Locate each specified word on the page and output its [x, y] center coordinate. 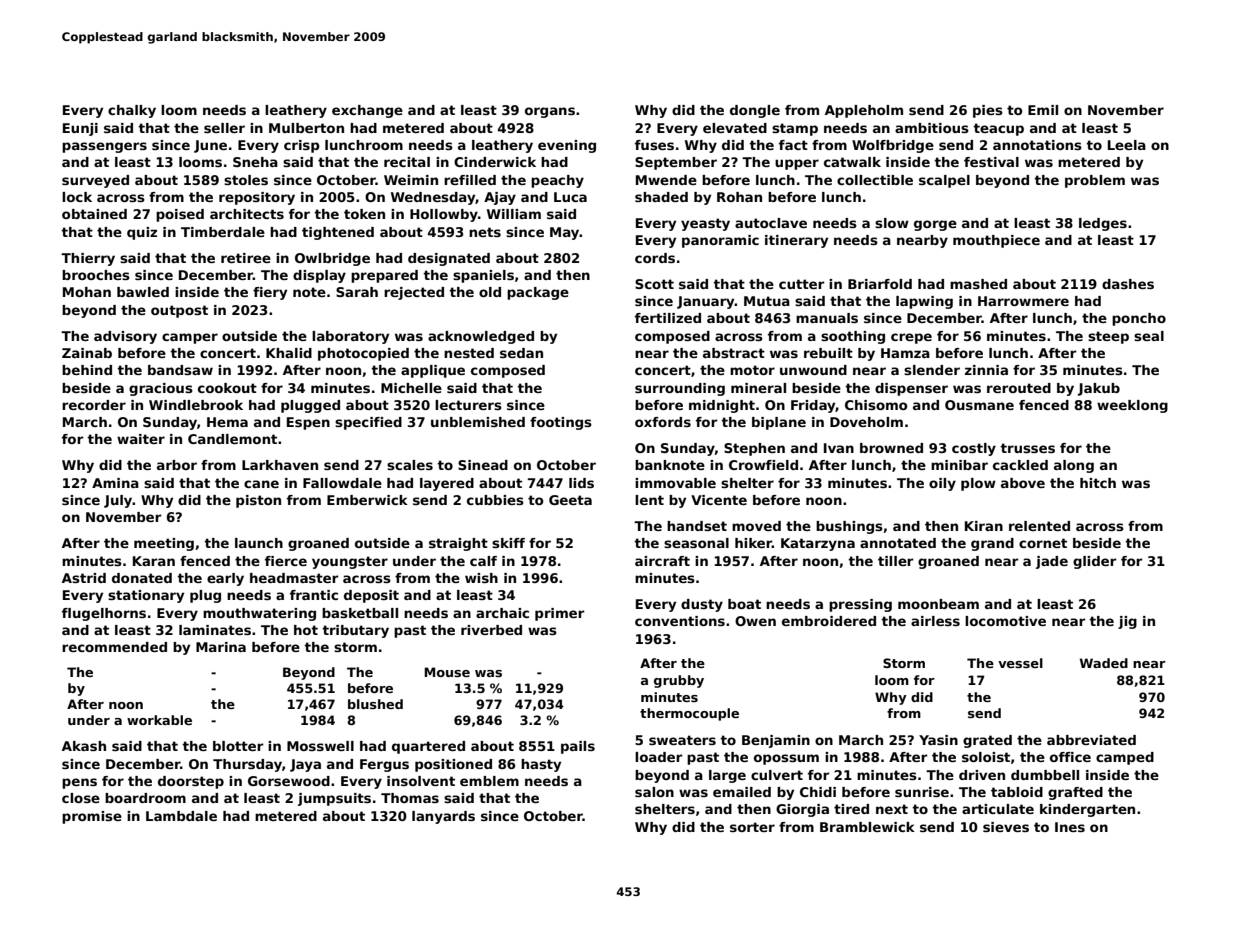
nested [469, 353]
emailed [742, 792]
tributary [355, 631]
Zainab [87, 353]
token [364, 214]
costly [974, 449]
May [565, 233]
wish [481, 578]
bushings [849, 527]
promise [92, 817]
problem [1095, 181]
